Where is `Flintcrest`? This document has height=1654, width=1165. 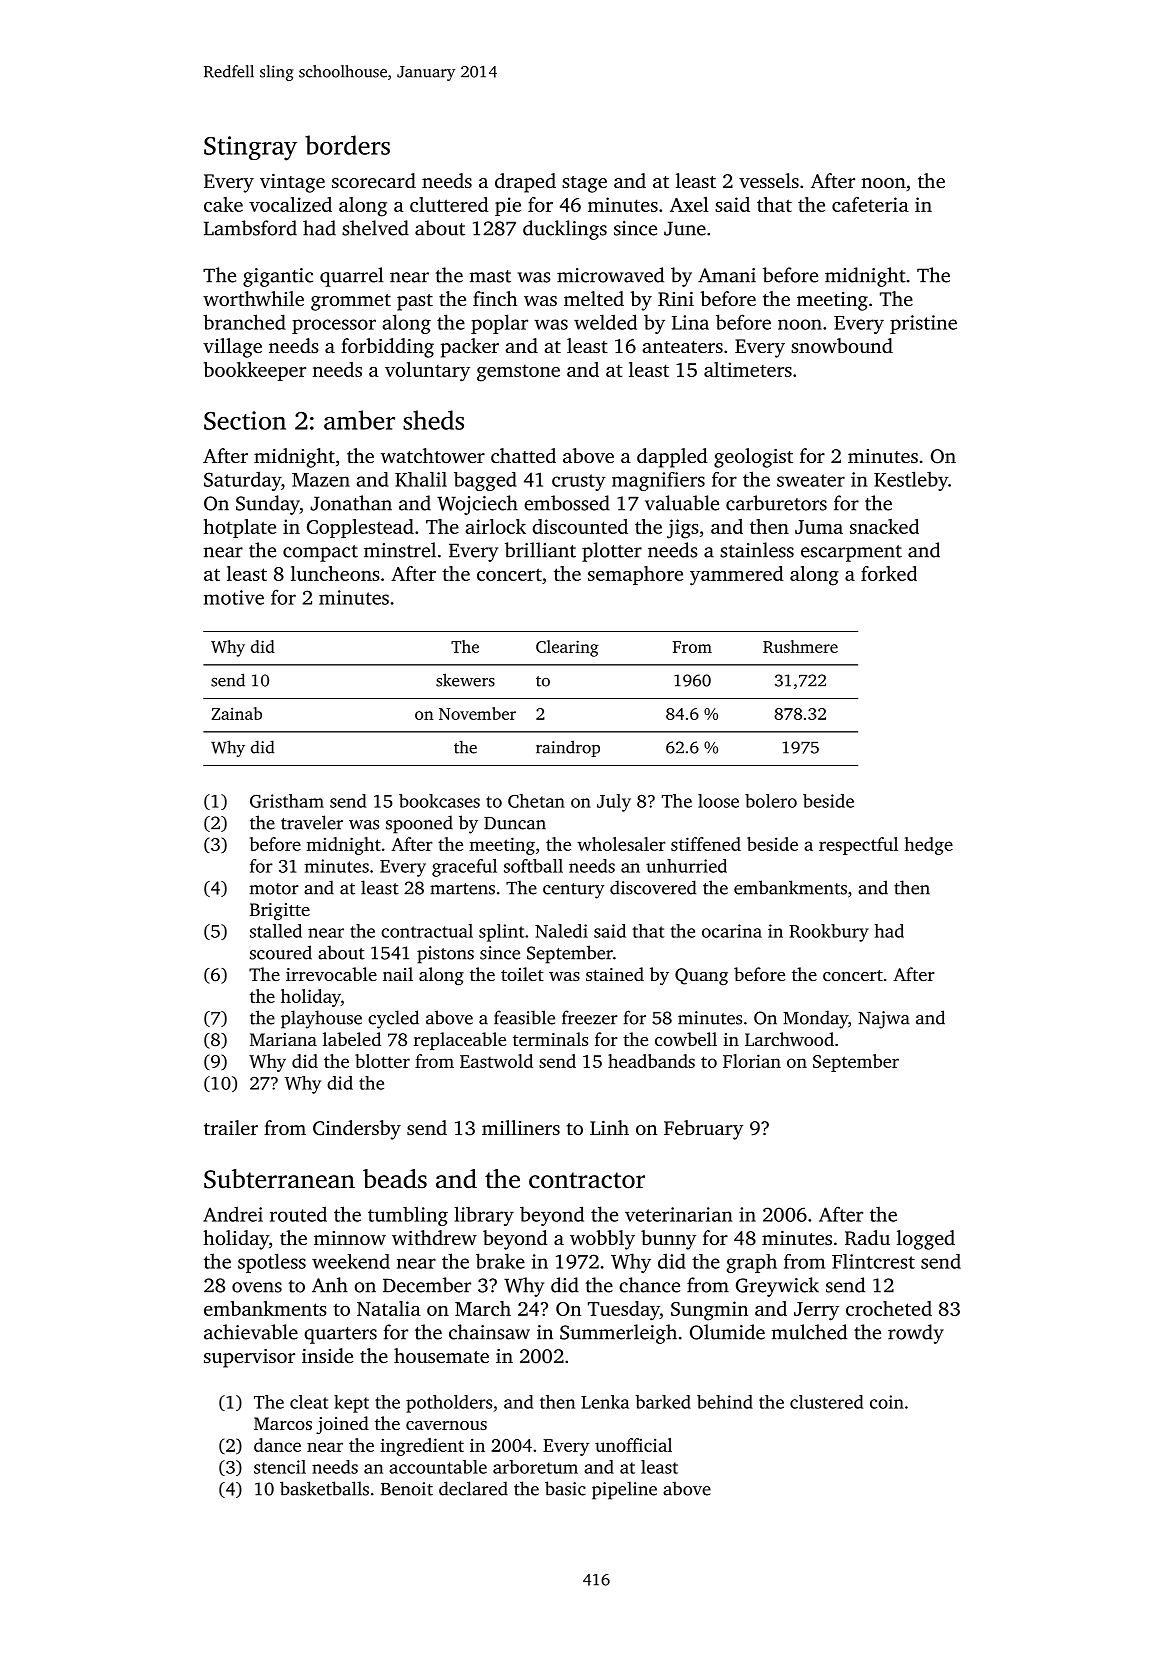
Flintcrest is located at coordinates (873, 1261).
